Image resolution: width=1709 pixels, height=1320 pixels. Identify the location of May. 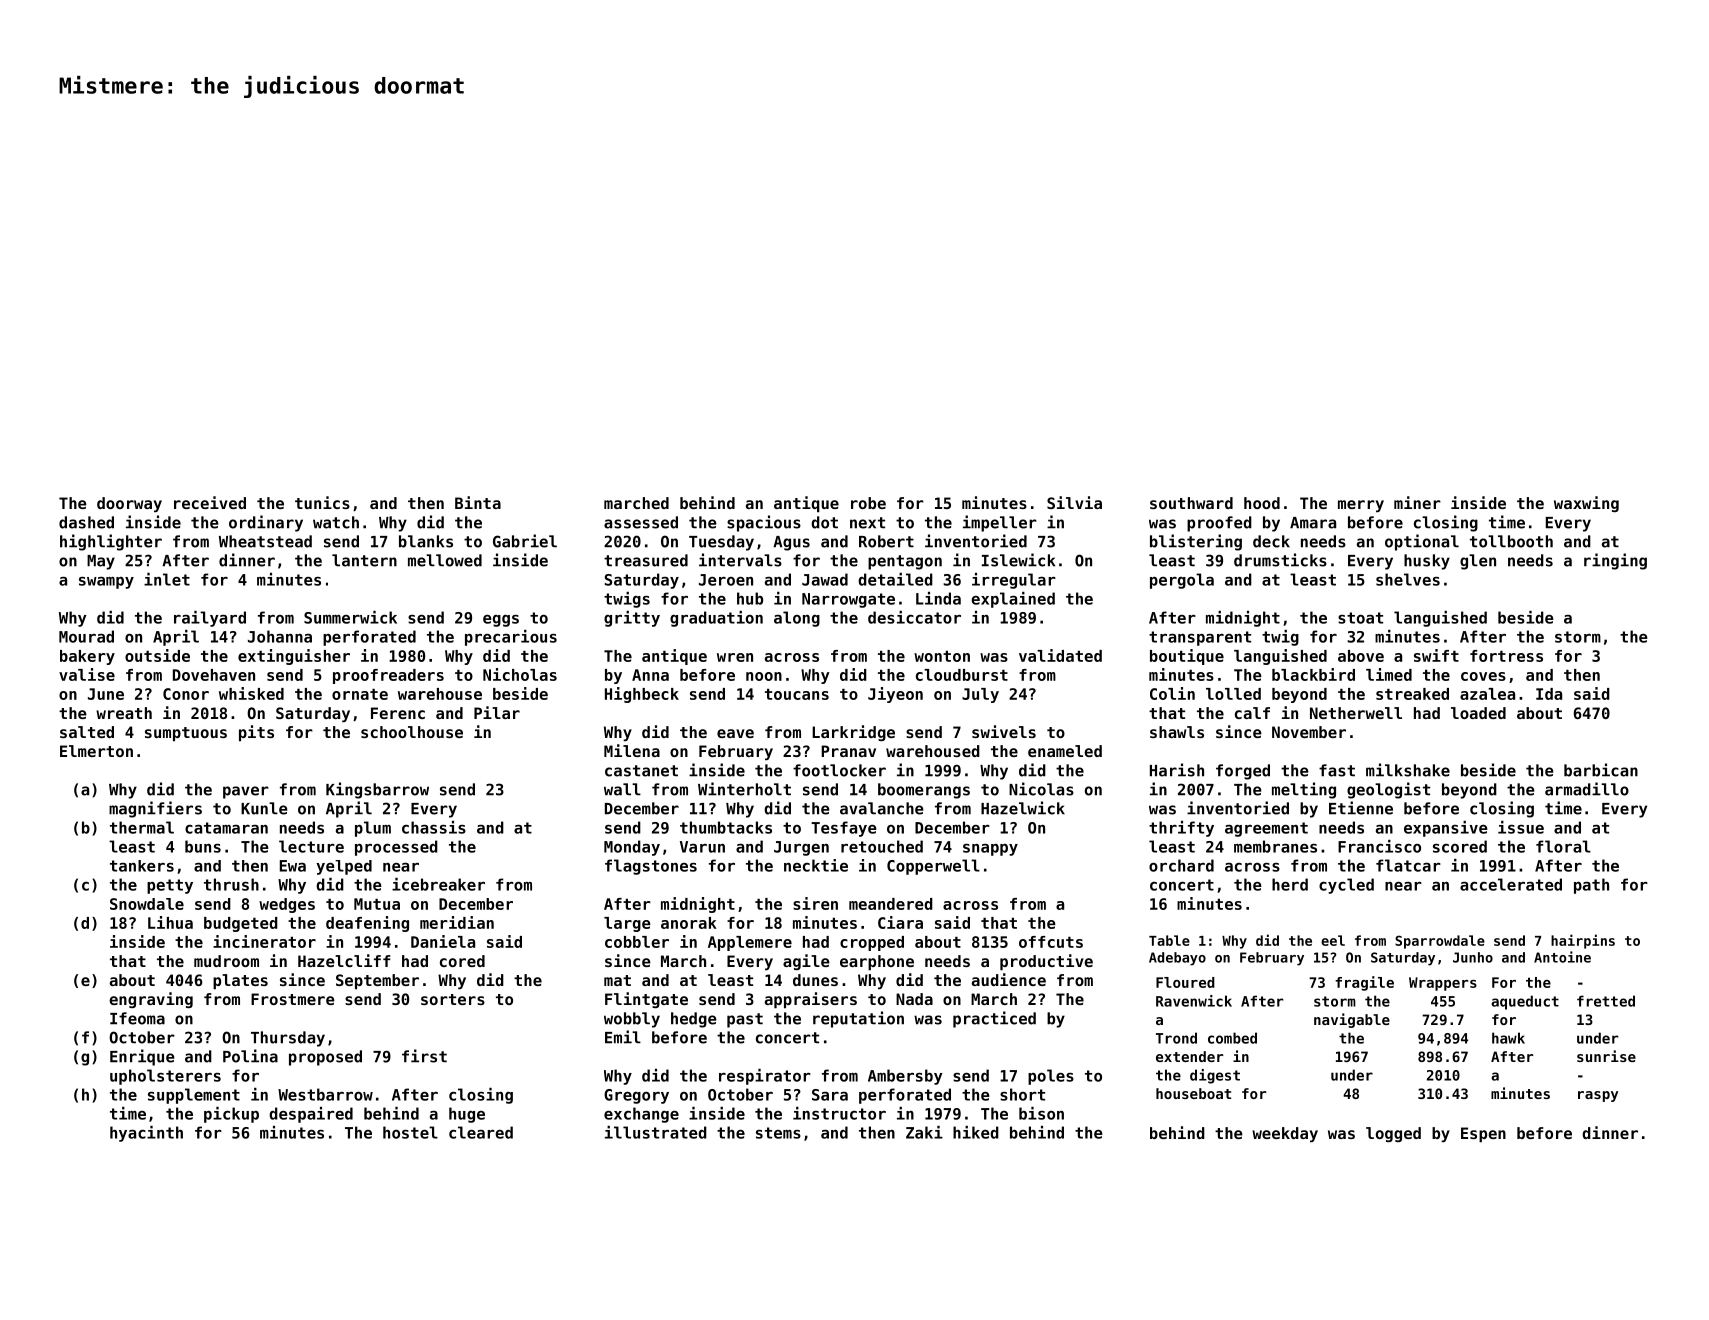
(101, 562).
